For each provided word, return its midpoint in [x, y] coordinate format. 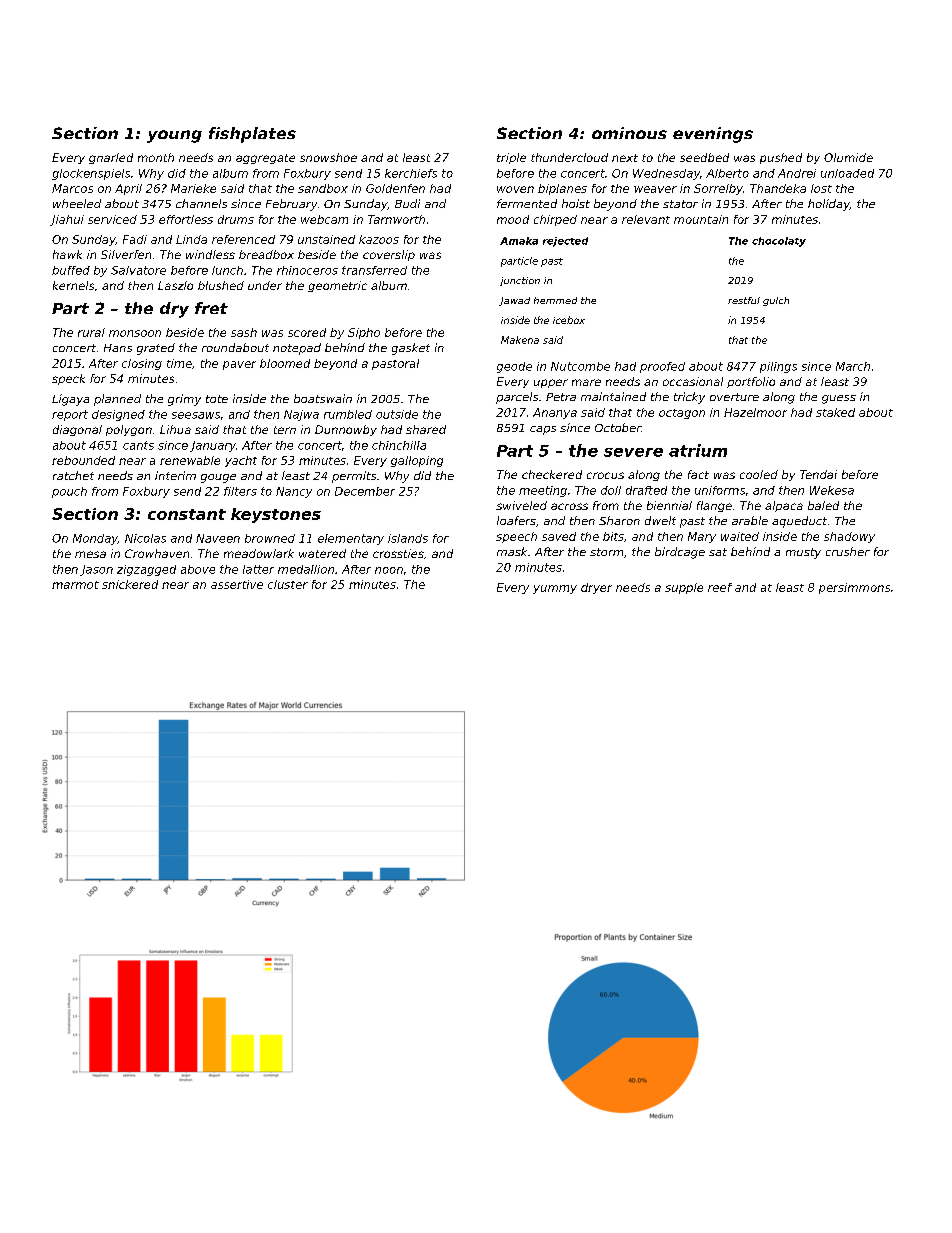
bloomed [285, 363]
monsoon [135, 333]
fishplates [252, 135]
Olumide [848, 157]
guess [839, 399]
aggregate [265, 159]
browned [270, 538]
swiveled [521, 505]
